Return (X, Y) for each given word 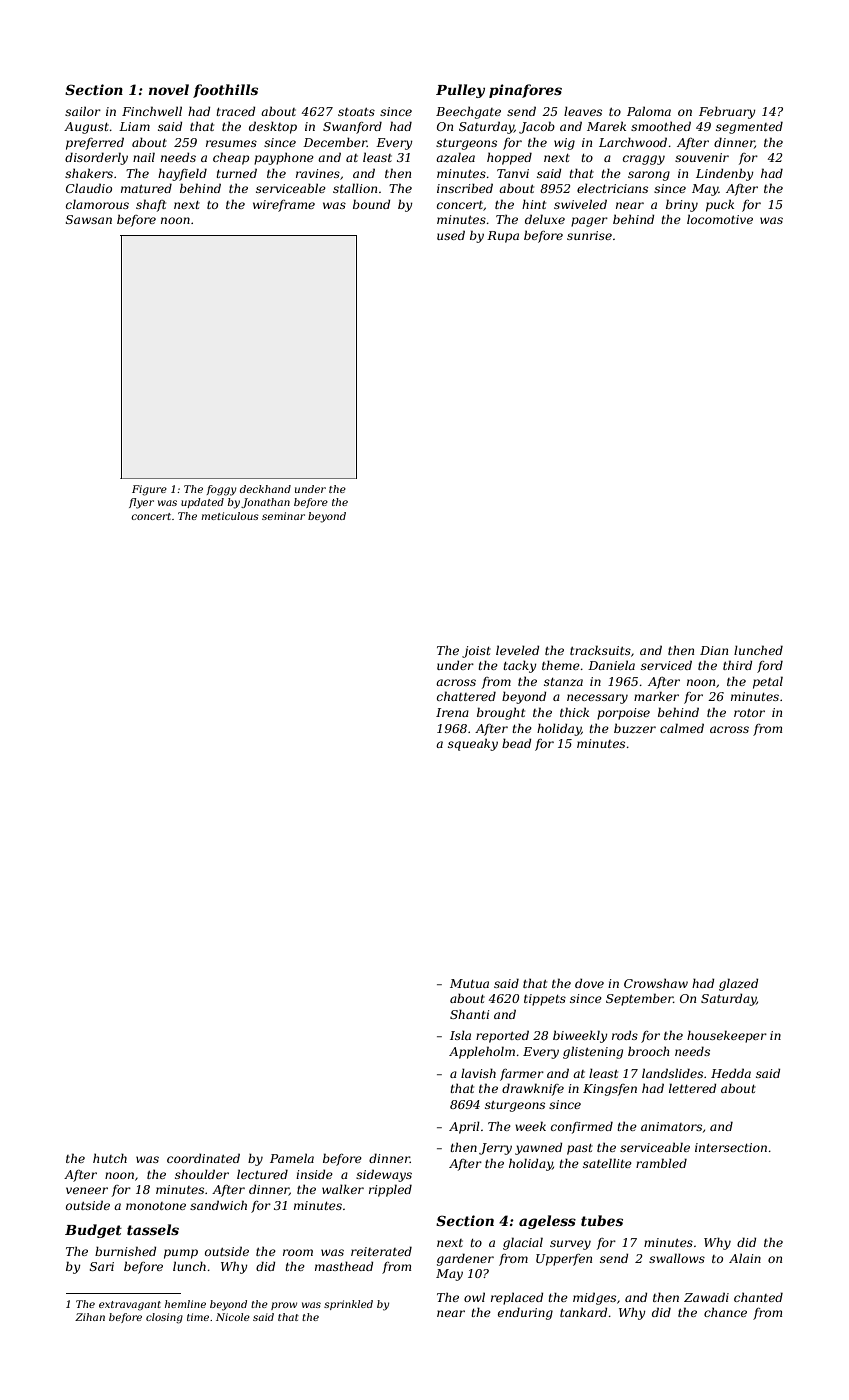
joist (476, 652)
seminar (283, 516)
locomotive (720, 219)
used (451, 235)
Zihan (90, 1317)
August (86, 128)
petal (768, 682)
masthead (344, 1266)
